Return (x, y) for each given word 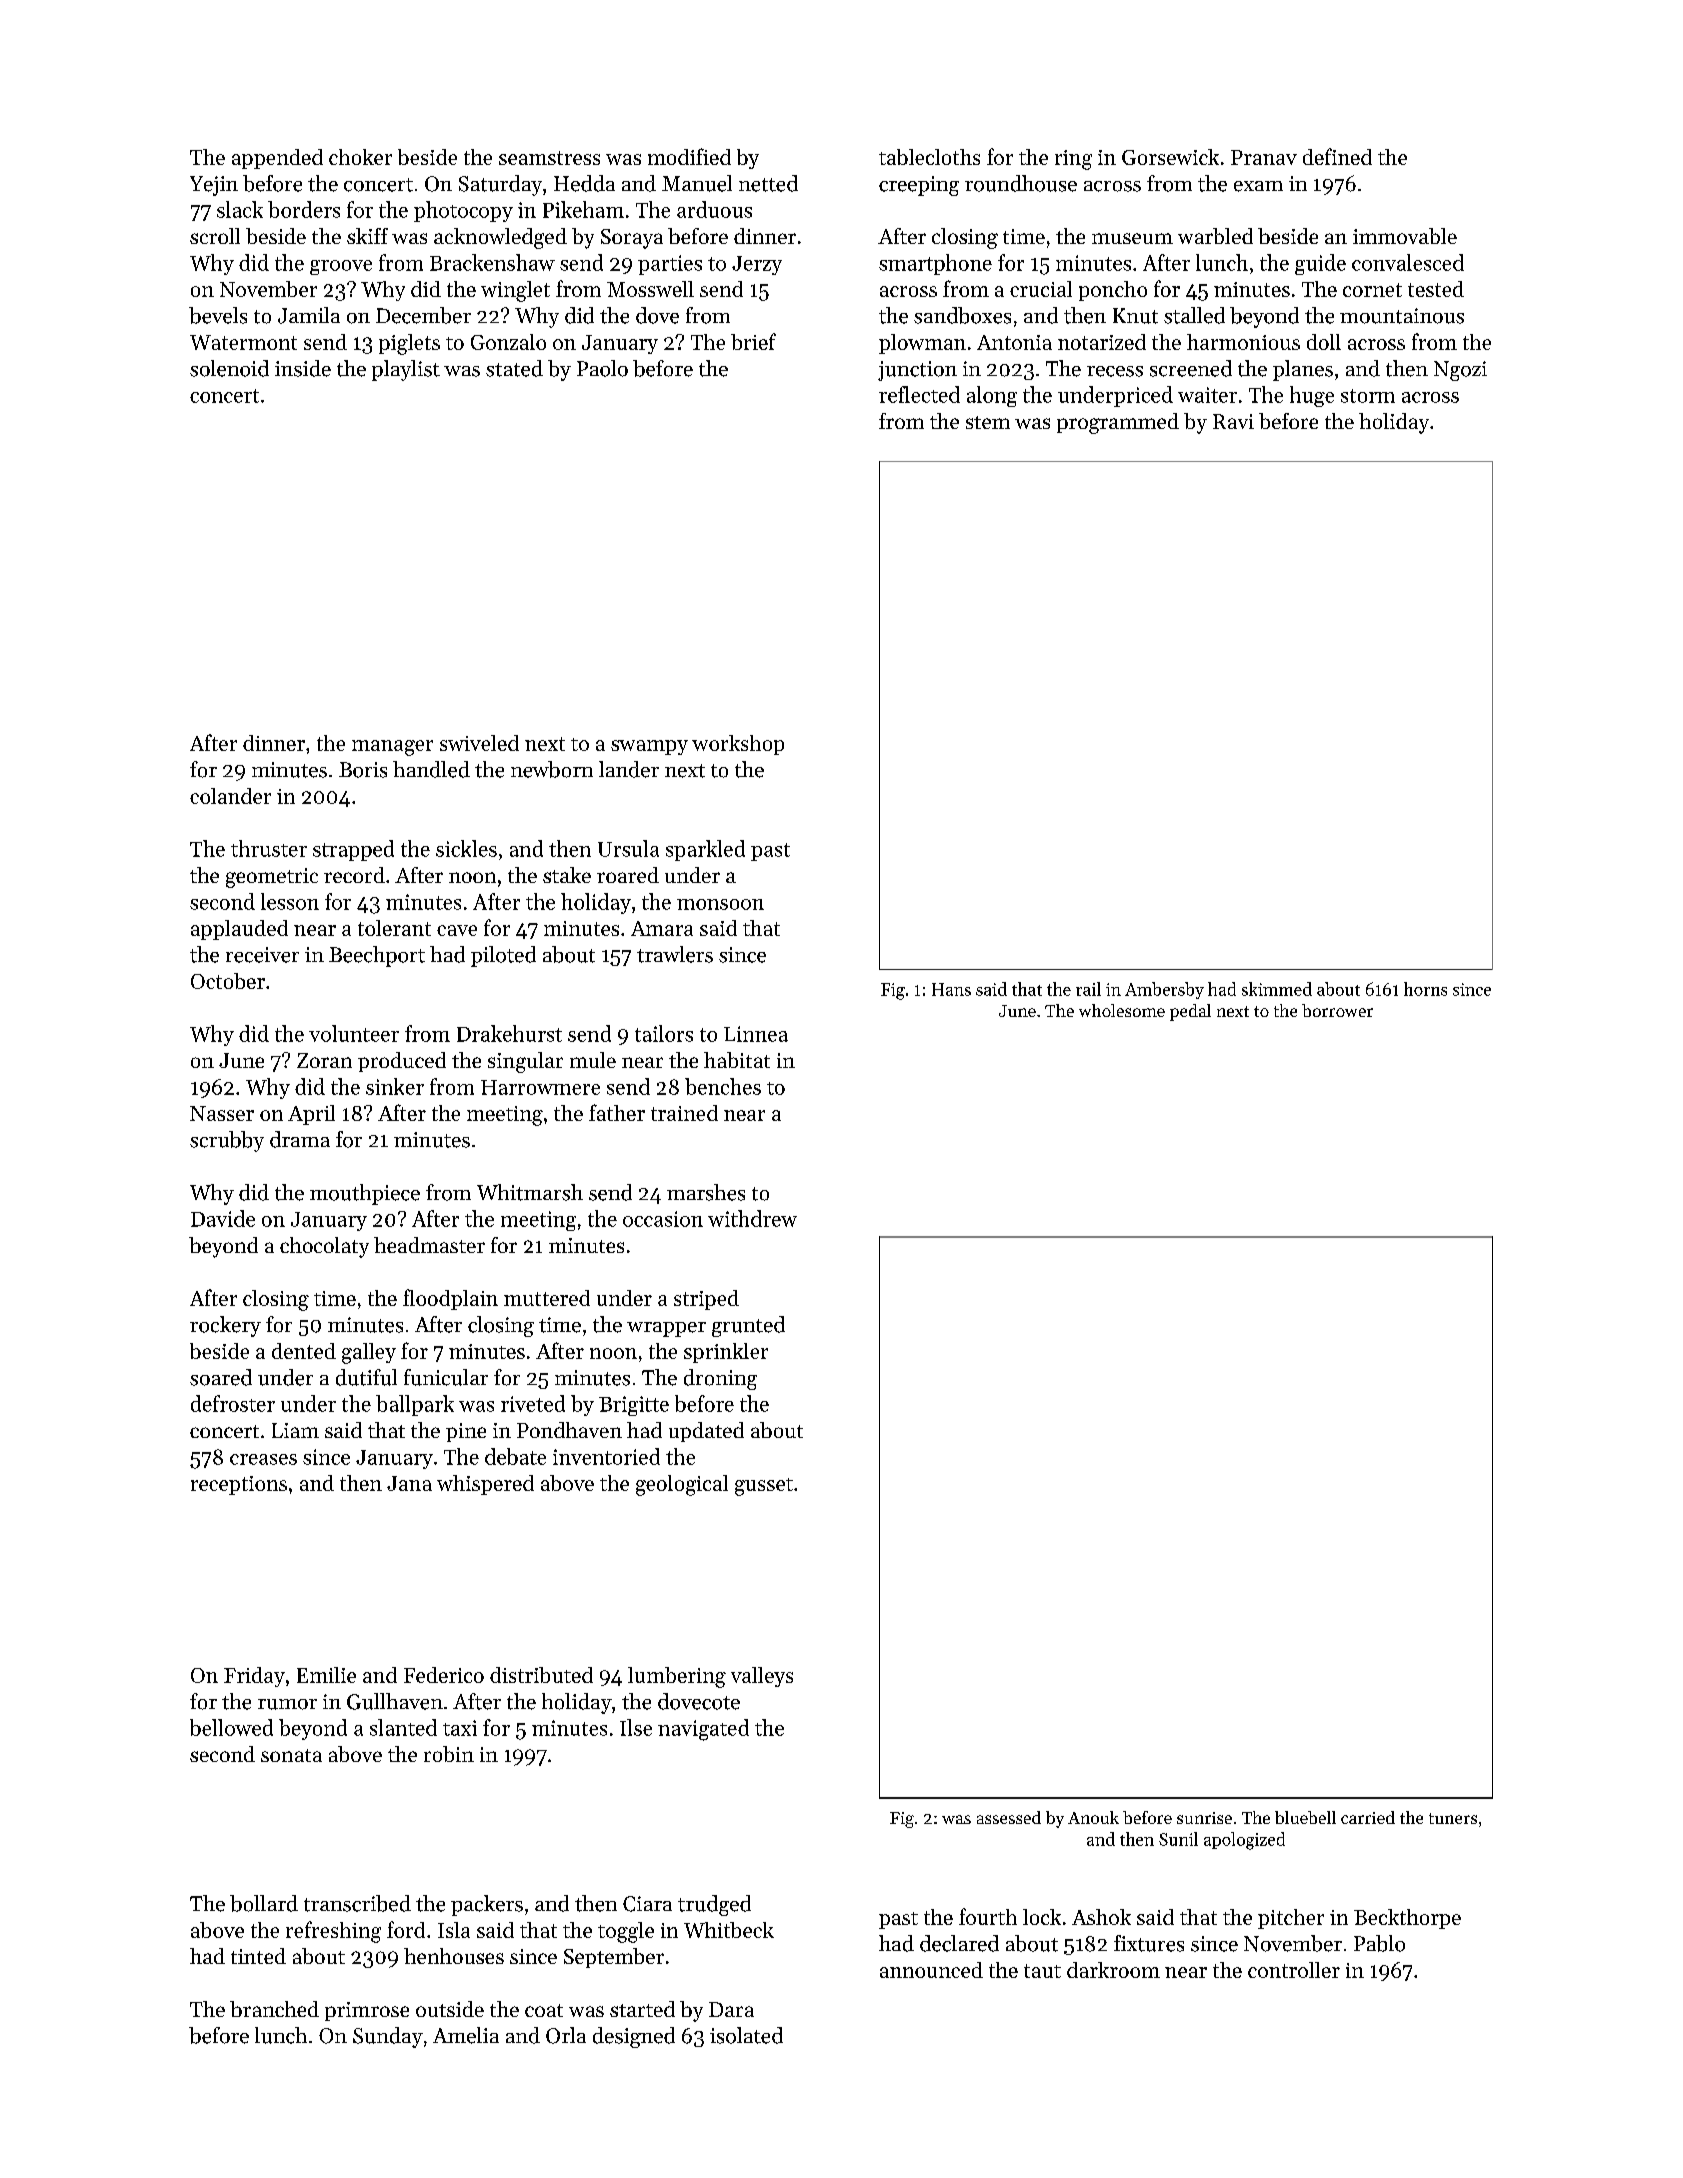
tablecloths (929, 157)
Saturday (500, 185)
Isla (454, 1930)
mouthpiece (365, 1194)
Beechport (377, 956)
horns (1425, 989)
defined (1337, 156)
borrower (1337, 1010)
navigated (703, 1730)
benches (723, 1086)
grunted (748, 1326)
